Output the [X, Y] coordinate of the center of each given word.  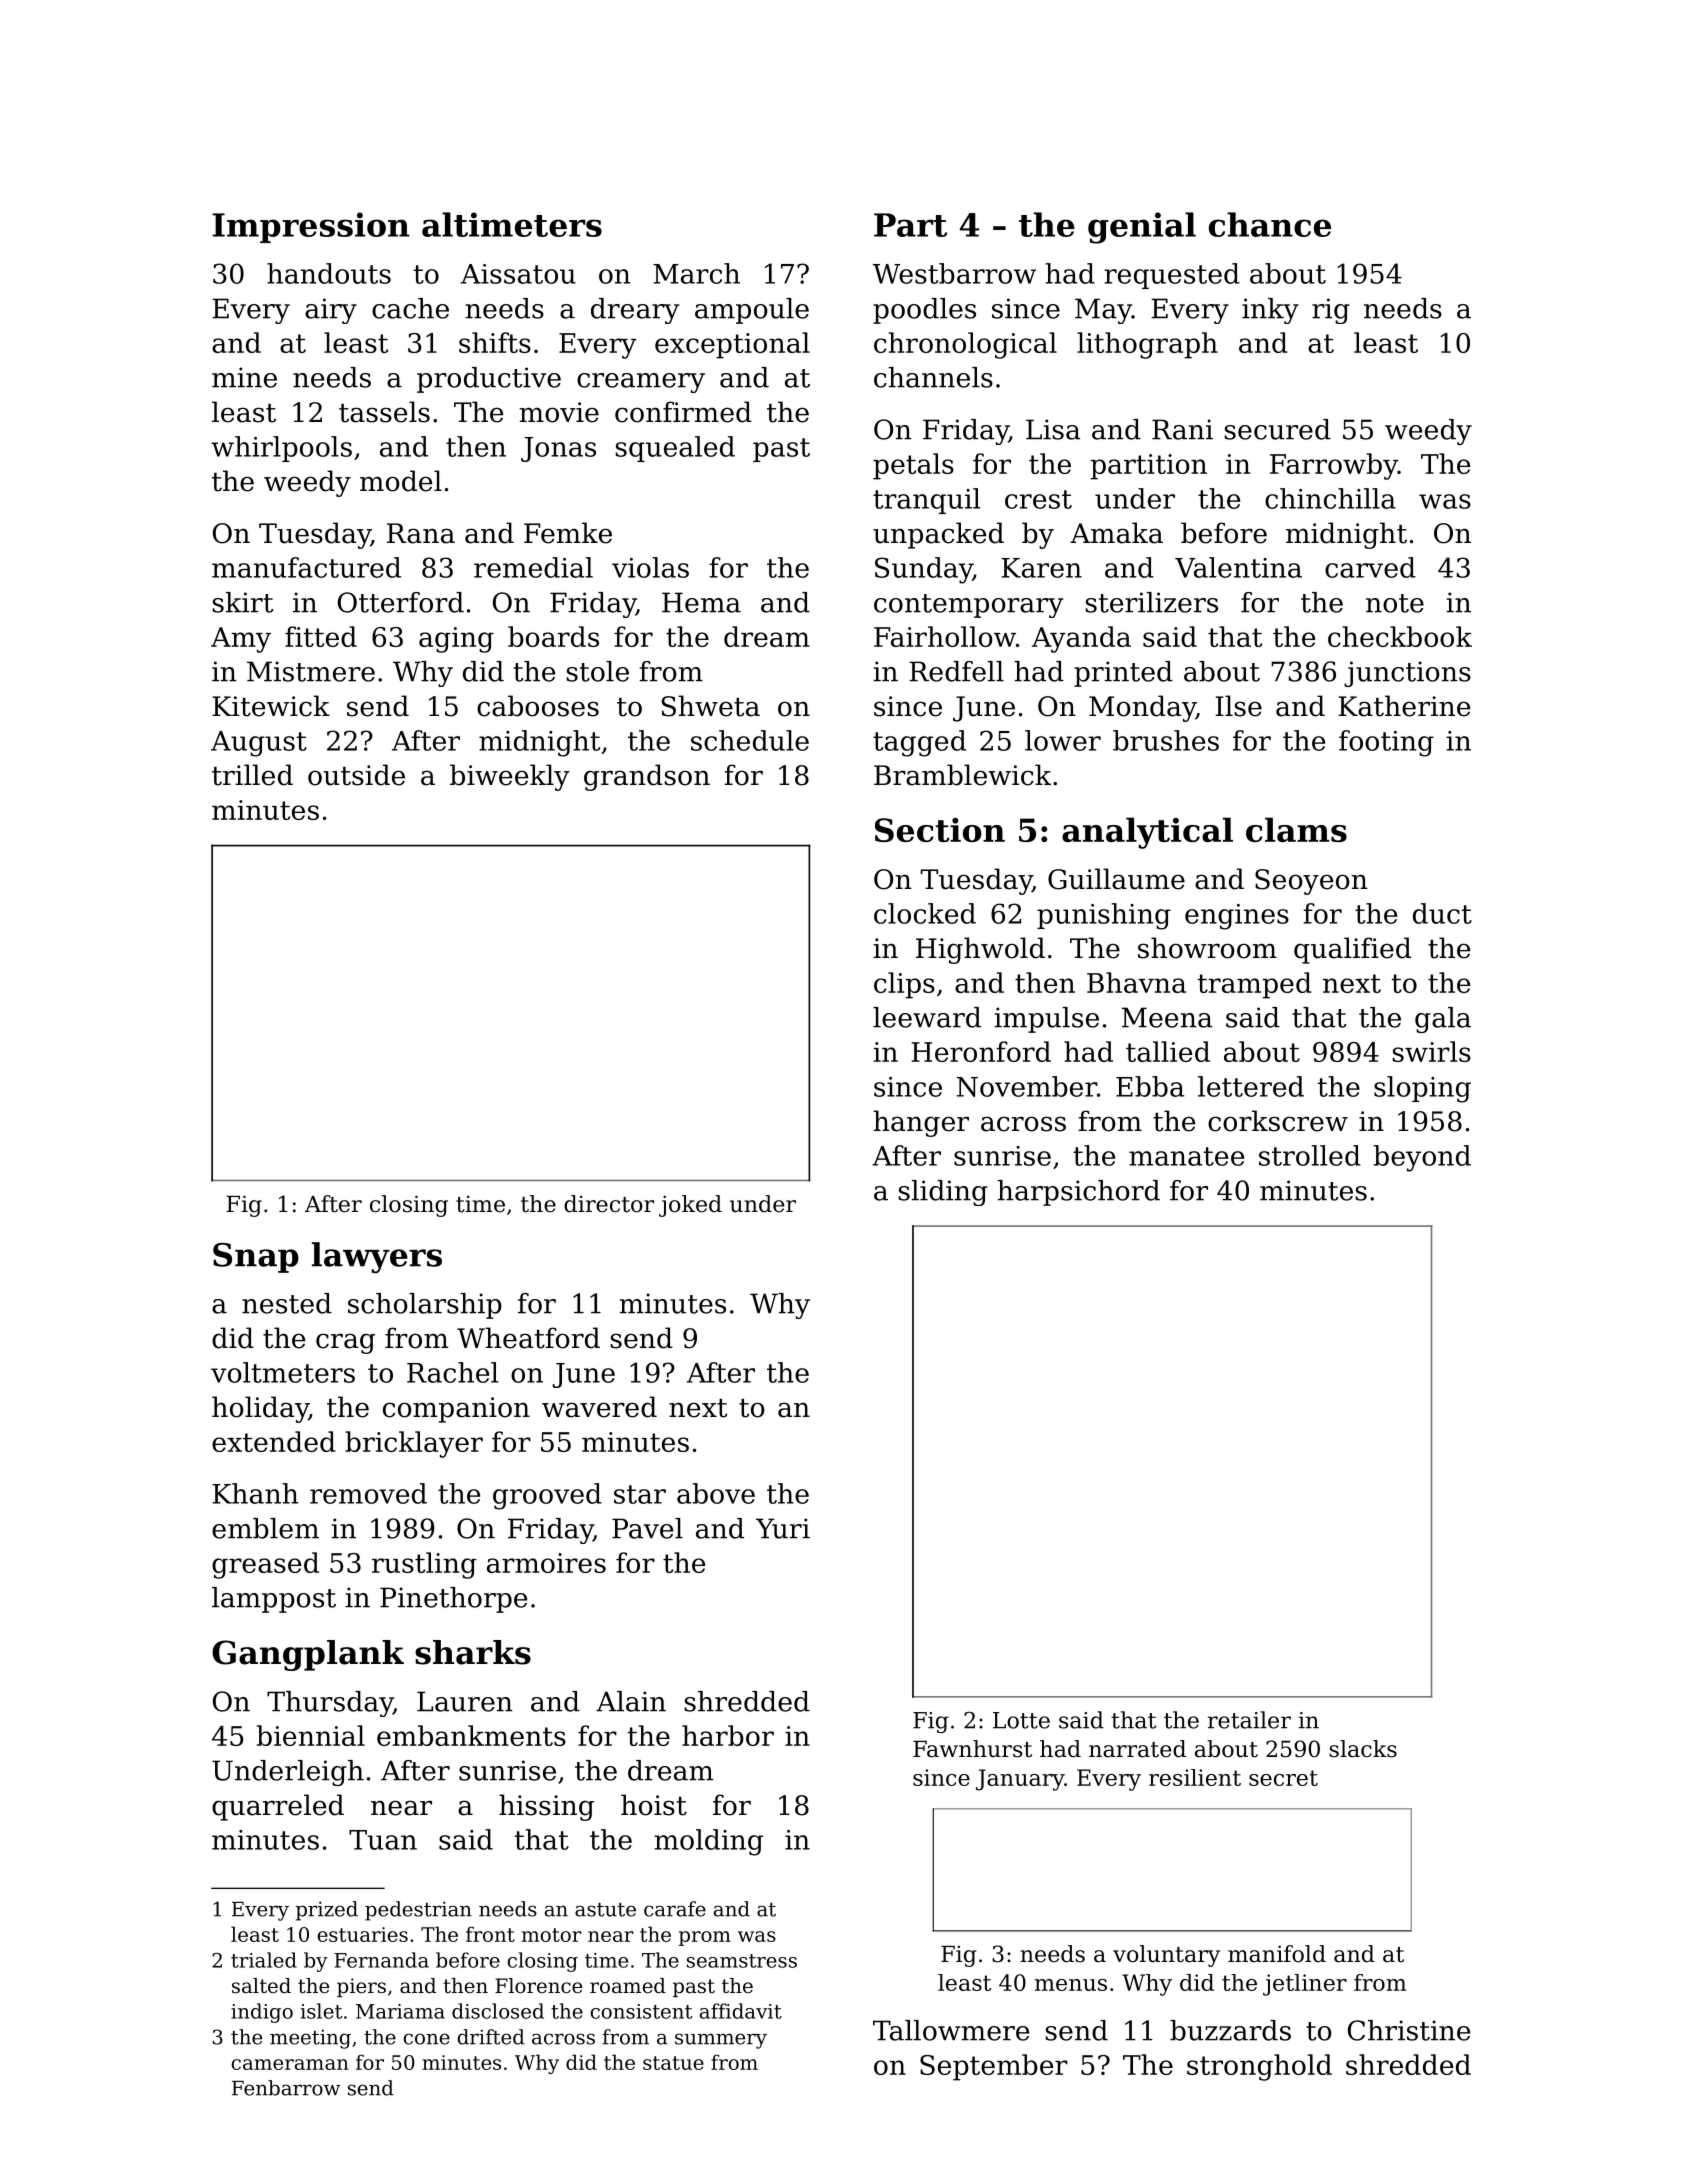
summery [721, 2041]
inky [1270, 311]
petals [913, 466]
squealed [675, 449]
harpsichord [1078, 1193]
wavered [599, 1407]
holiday [260, 1409]
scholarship [425, 1306]
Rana [421, 533]
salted [261, 1986]
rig [1331, 311]
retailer [1249, 1720]
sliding [943, 1193]
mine [244, 377]
